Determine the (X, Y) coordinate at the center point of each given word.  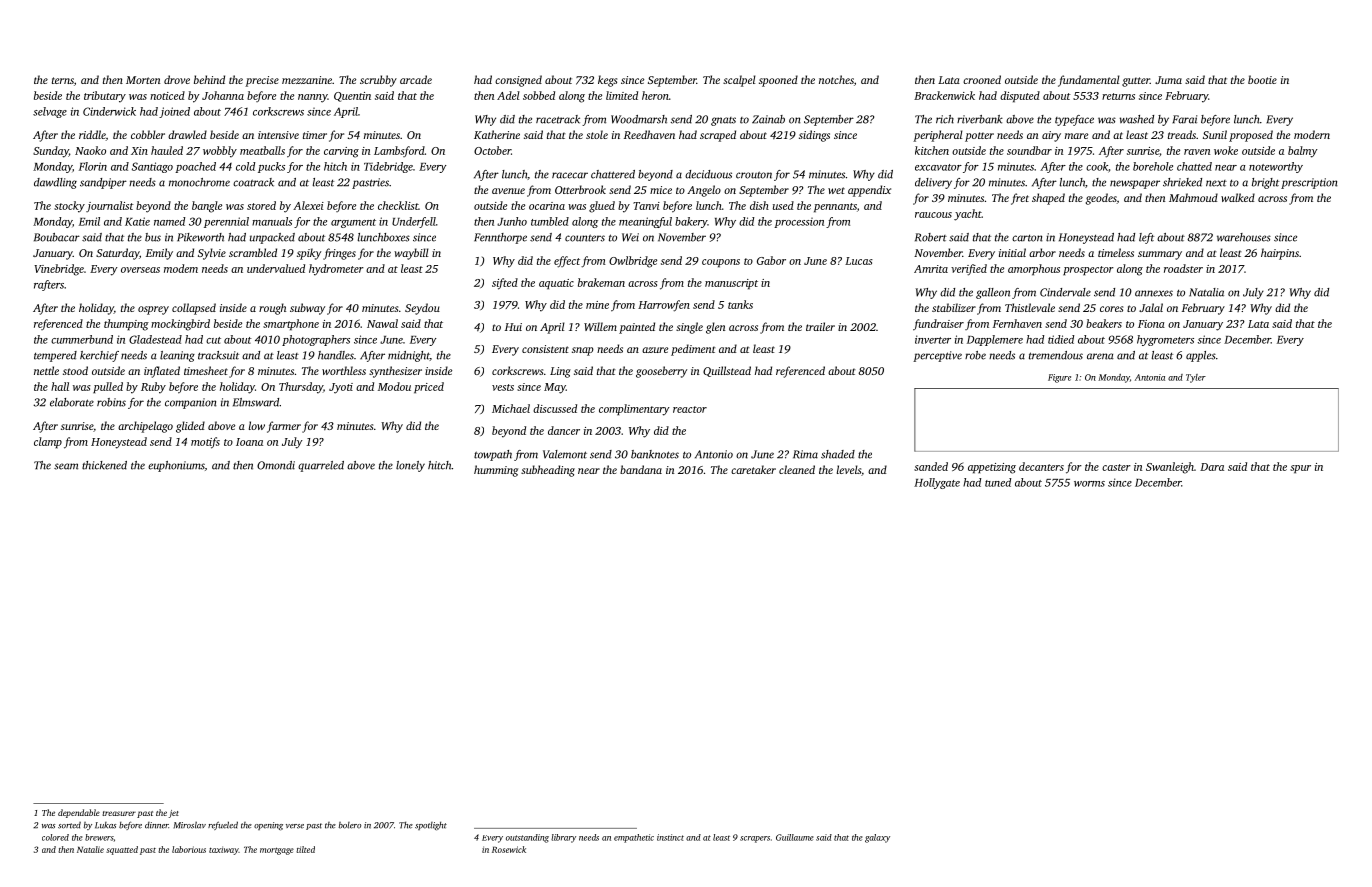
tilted (305, 849)
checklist (398, 205)
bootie (1262, 79)
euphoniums (176, 466)
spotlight (431, 826)
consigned (518, 81)
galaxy (877, 838)
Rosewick (509, 849)
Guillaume (794, 837)
